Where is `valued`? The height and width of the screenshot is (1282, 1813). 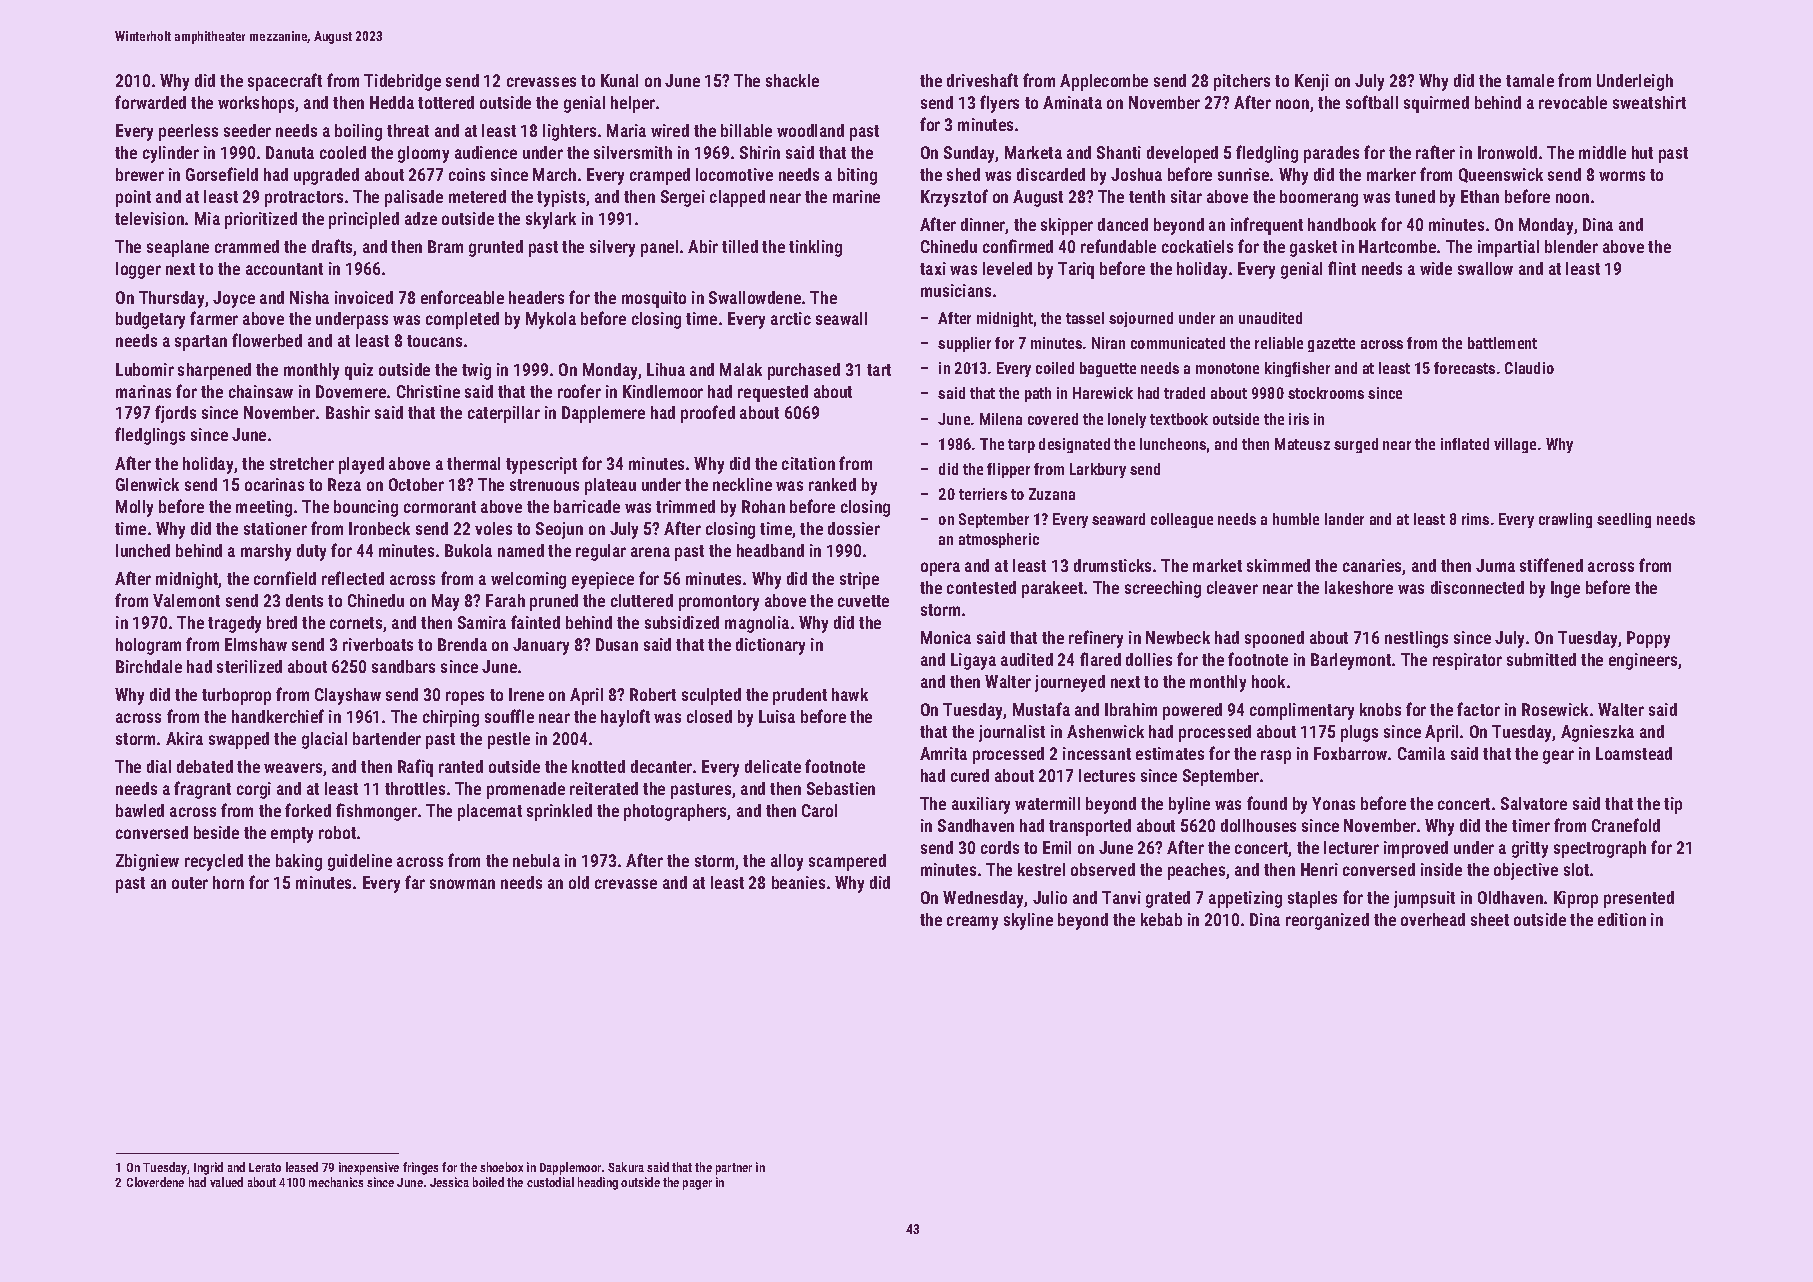 valued is located at coordinates (226, 1182).
